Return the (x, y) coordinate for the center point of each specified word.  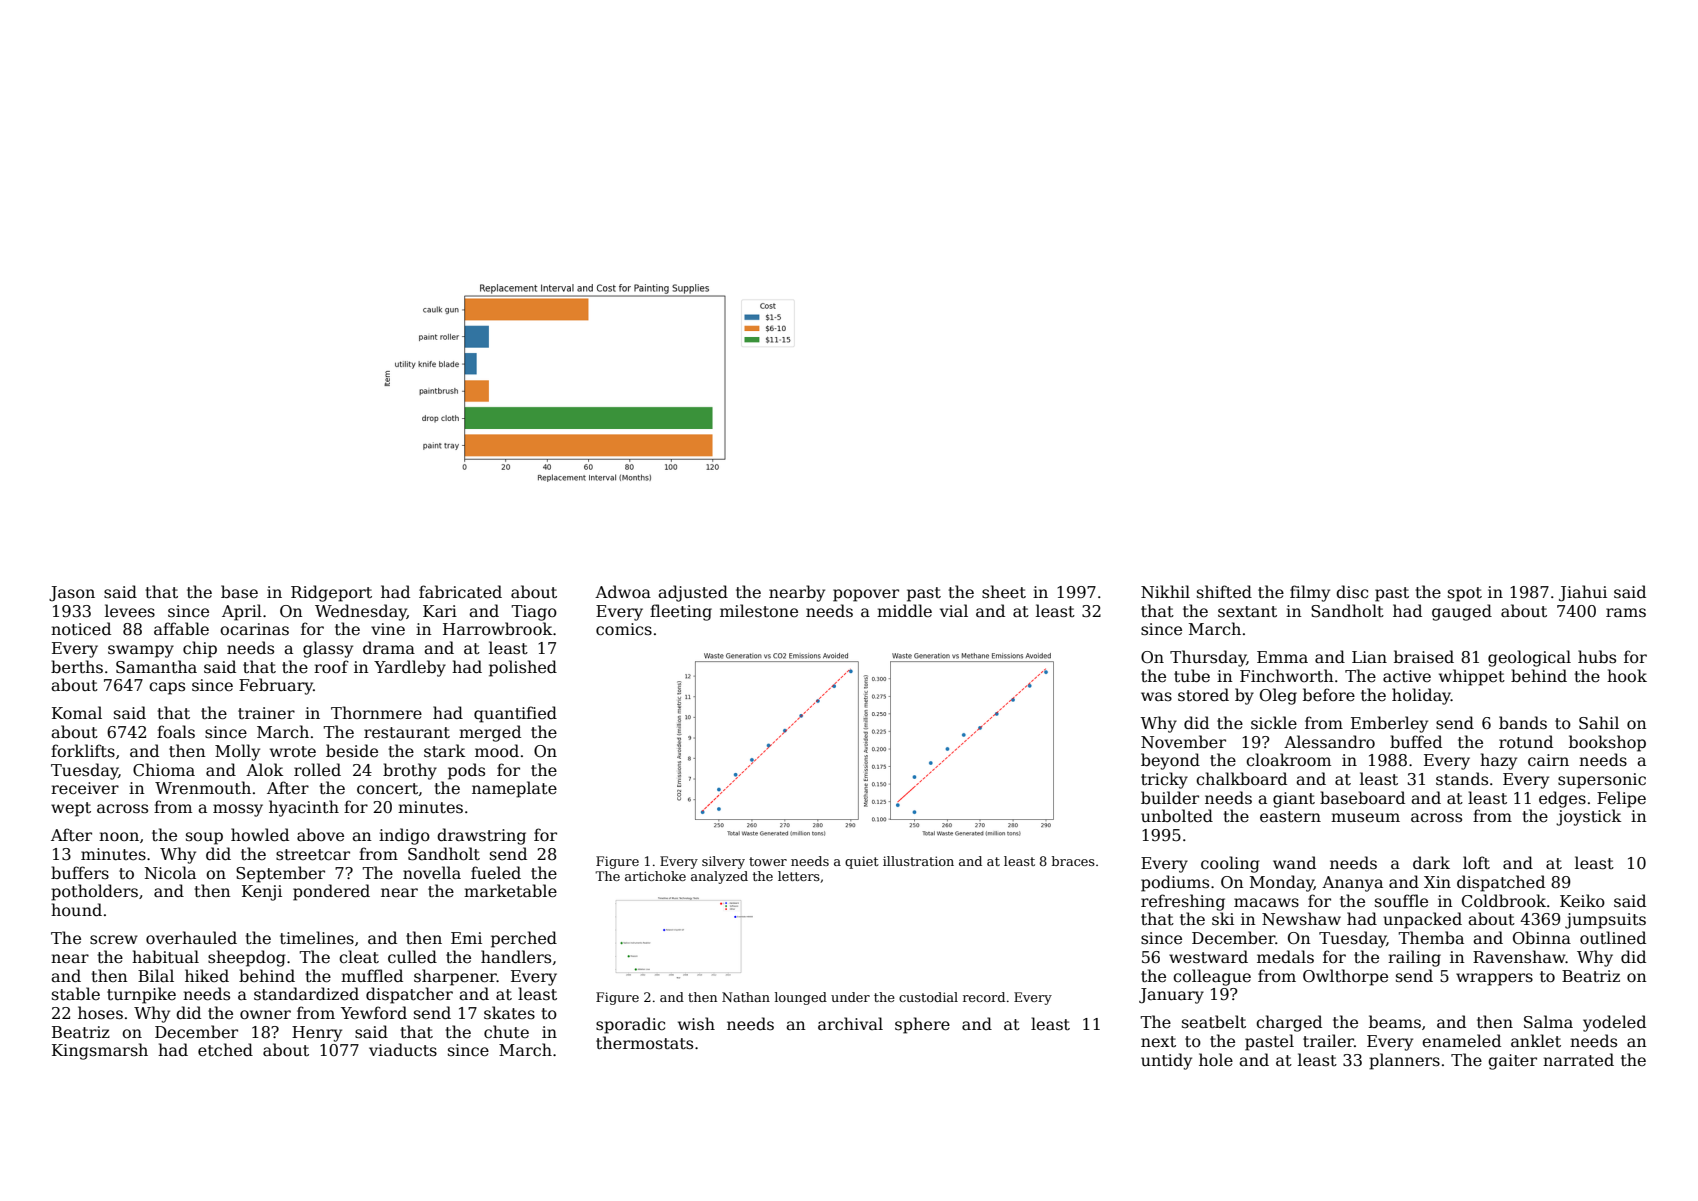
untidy (1166, 1061)
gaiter (1512, 1062)
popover (866, 595)
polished (523, 668)
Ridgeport (331, 593)
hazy (1498, 761)
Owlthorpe (1345, 977)
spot (1465, 594)
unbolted (1177, 816)
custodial (928, 997)
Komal (77, 713)
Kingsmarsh (100, 1051)
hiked (207, 975)
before (1329, 695)
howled (260, 835)
